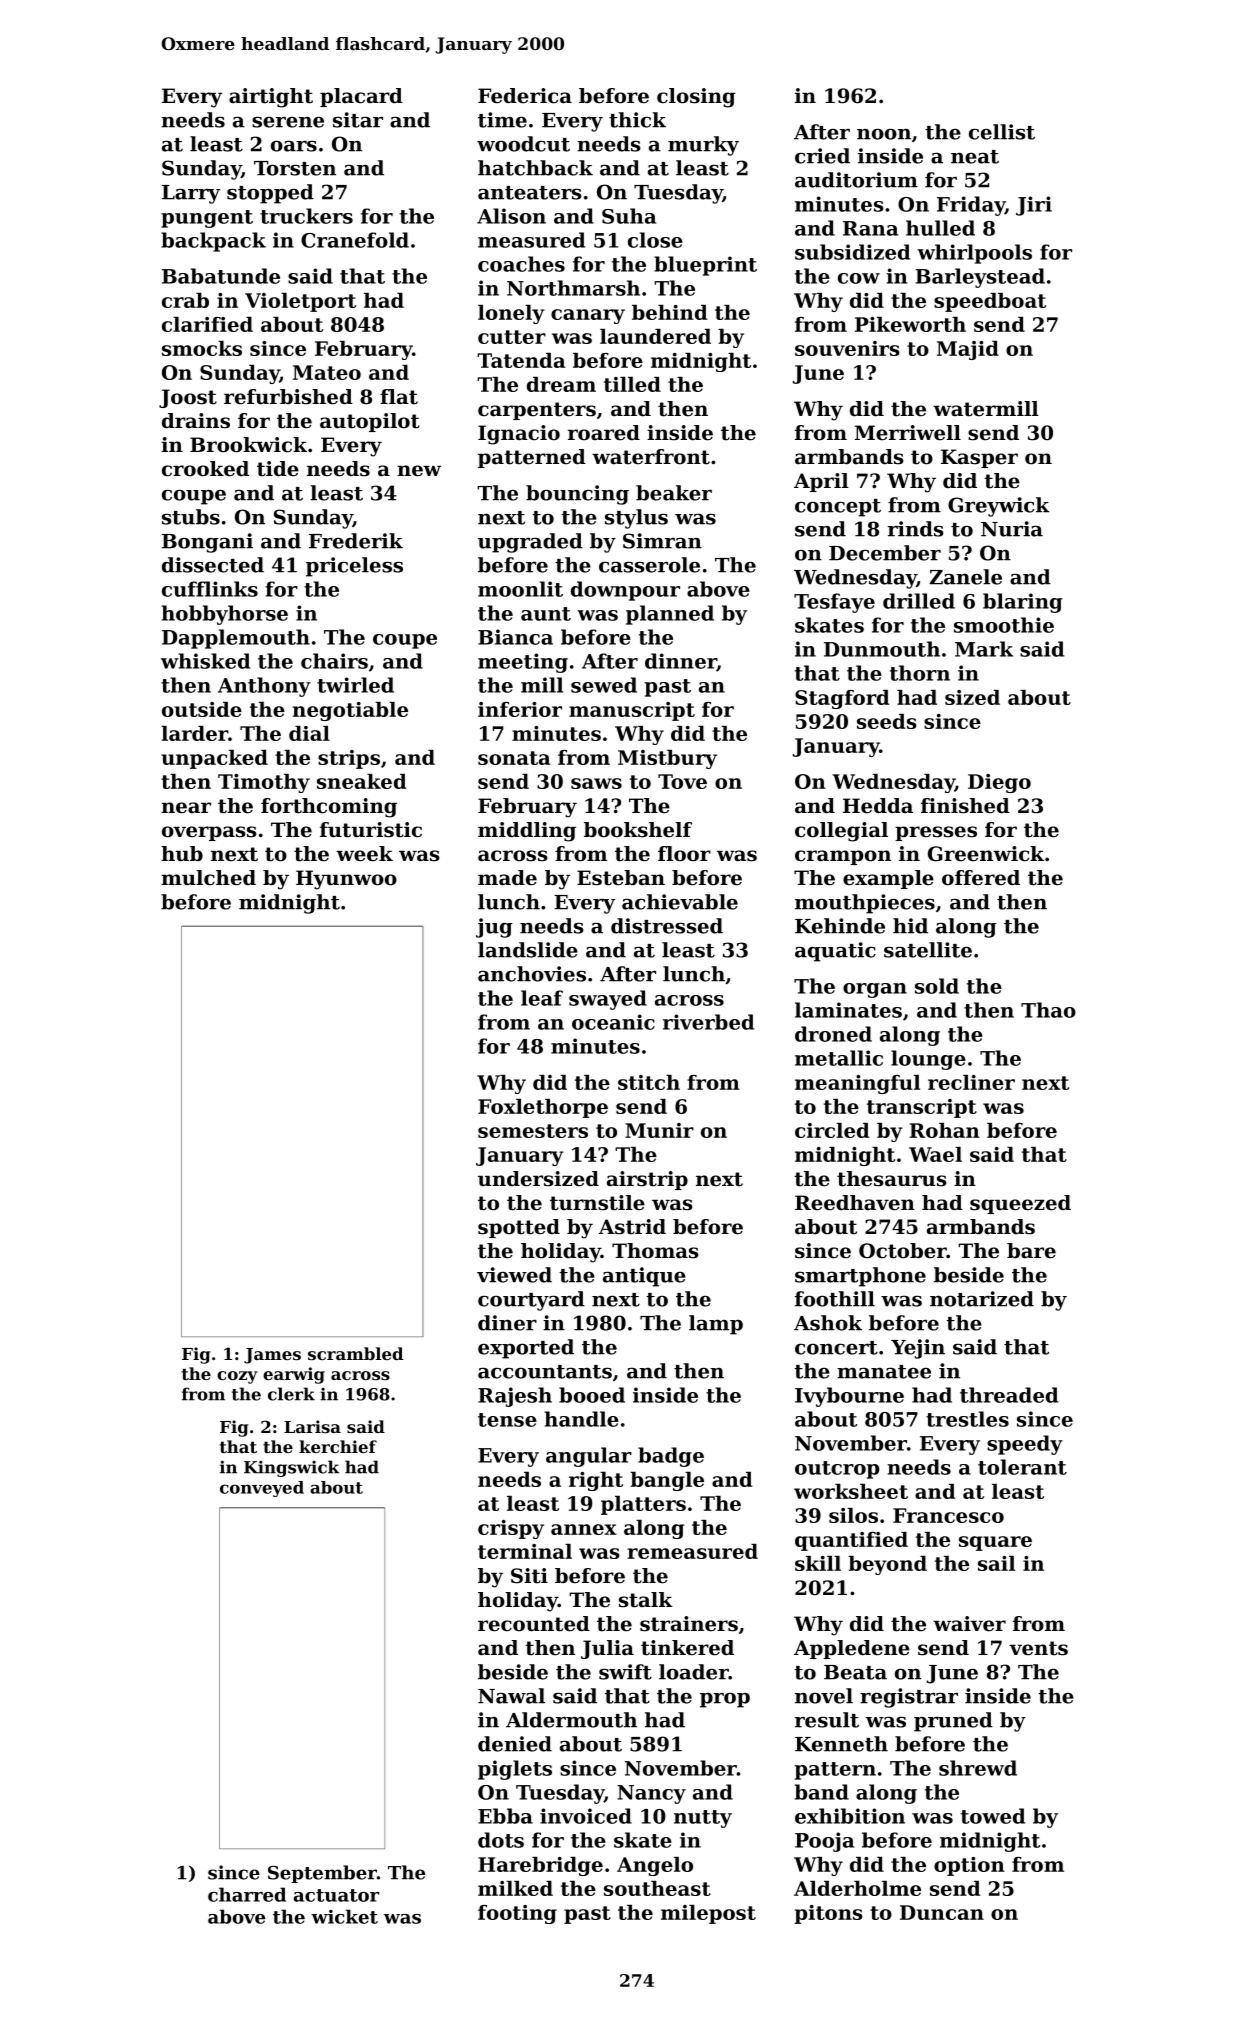 The height and width of the screenshot is (2039, 1238). What do you see at coordinates (681, 662) in the screenshot?
I see `dinner` at bounding box center [681, 662].
